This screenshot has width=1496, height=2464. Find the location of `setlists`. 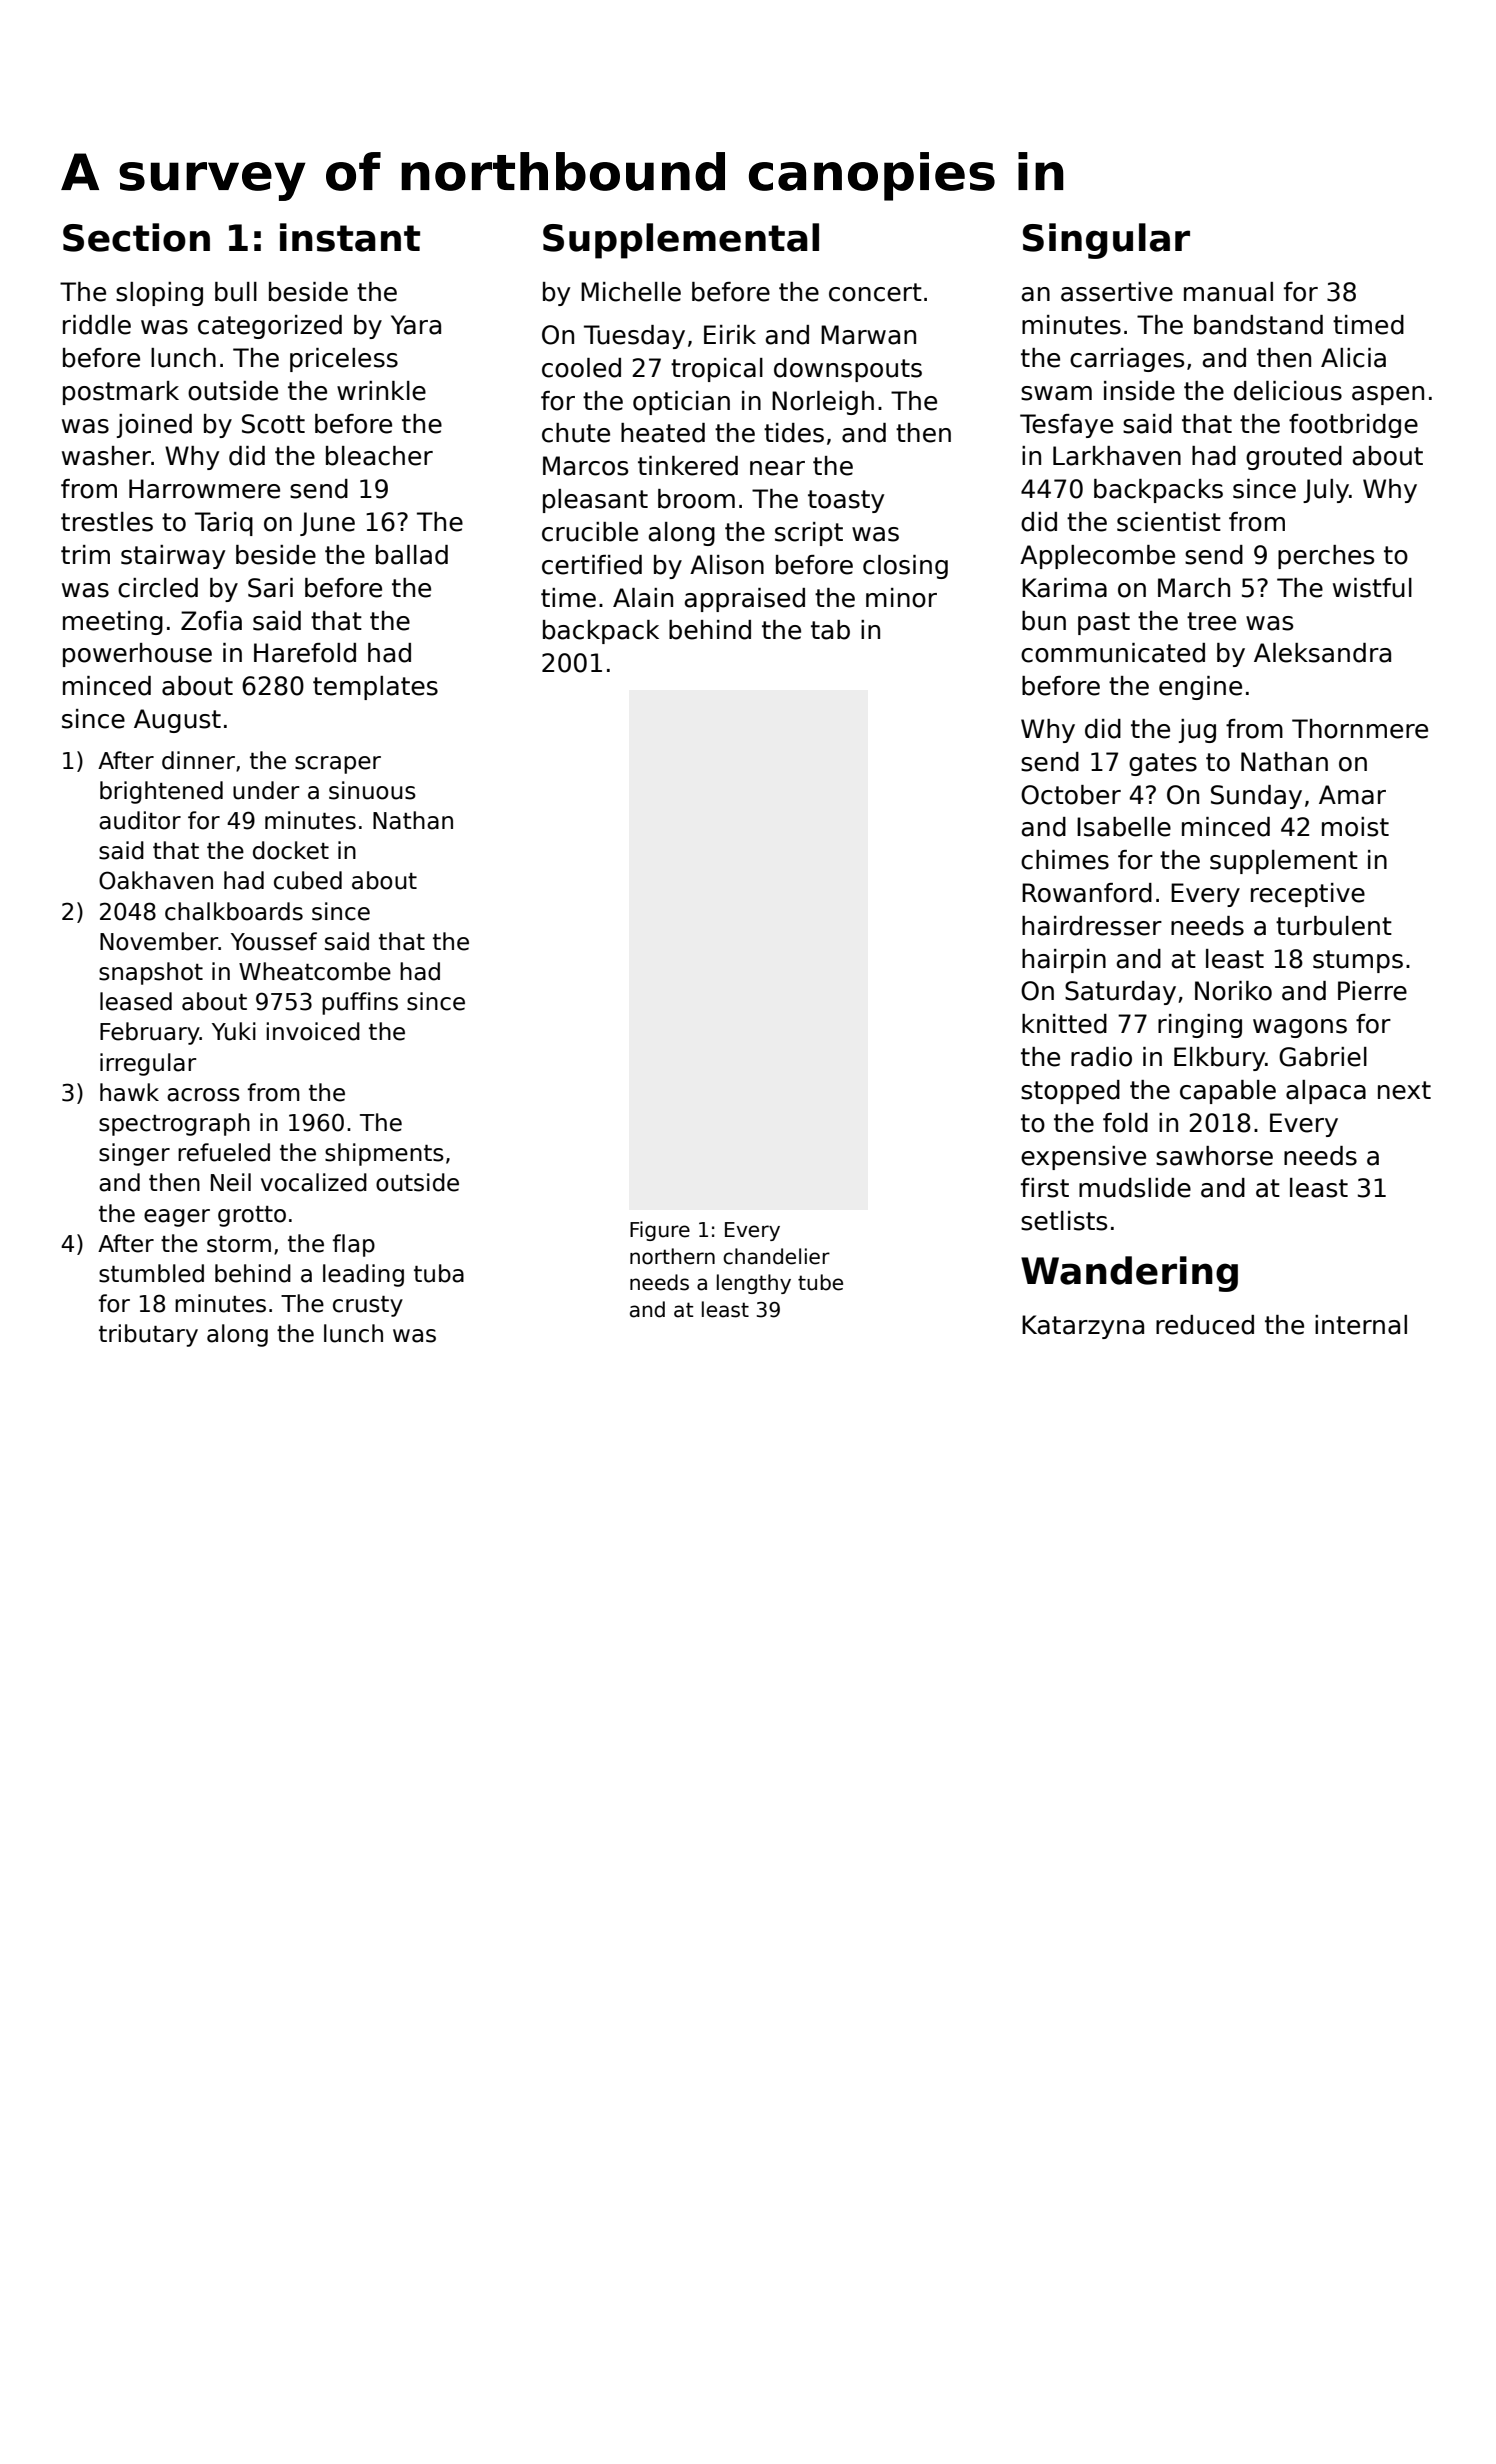

setlists is located at coordinates (1064, 1221).
